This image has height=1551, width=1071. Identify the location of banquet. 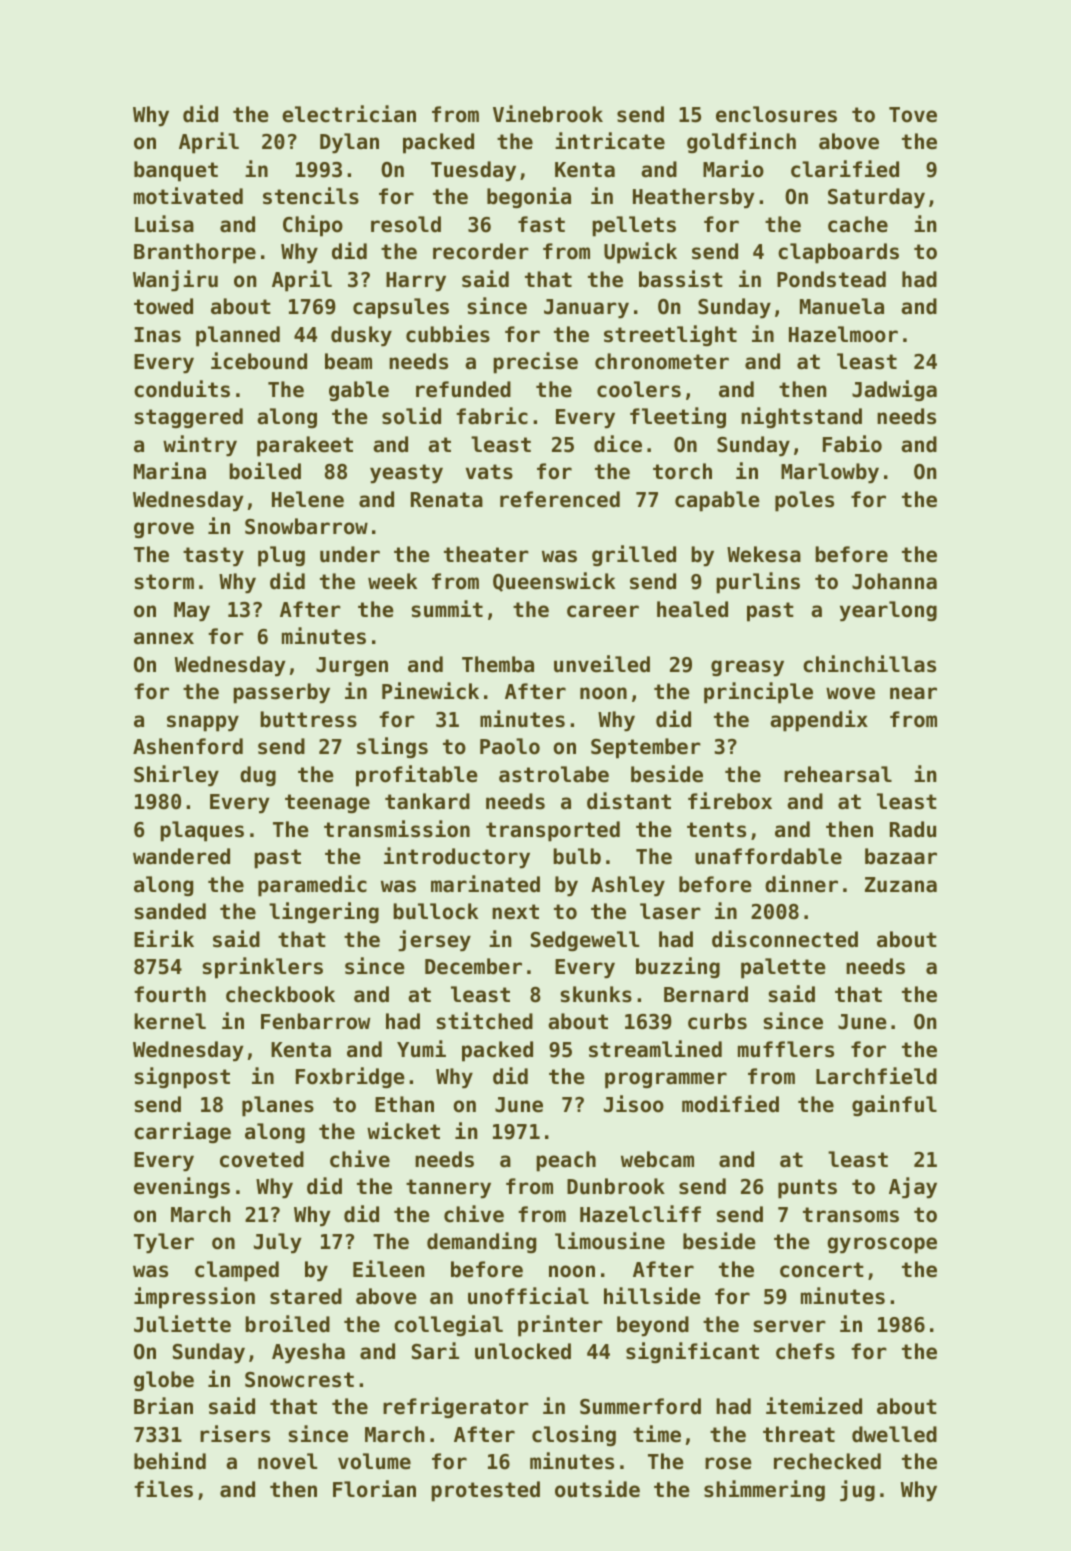
(176, 171).
